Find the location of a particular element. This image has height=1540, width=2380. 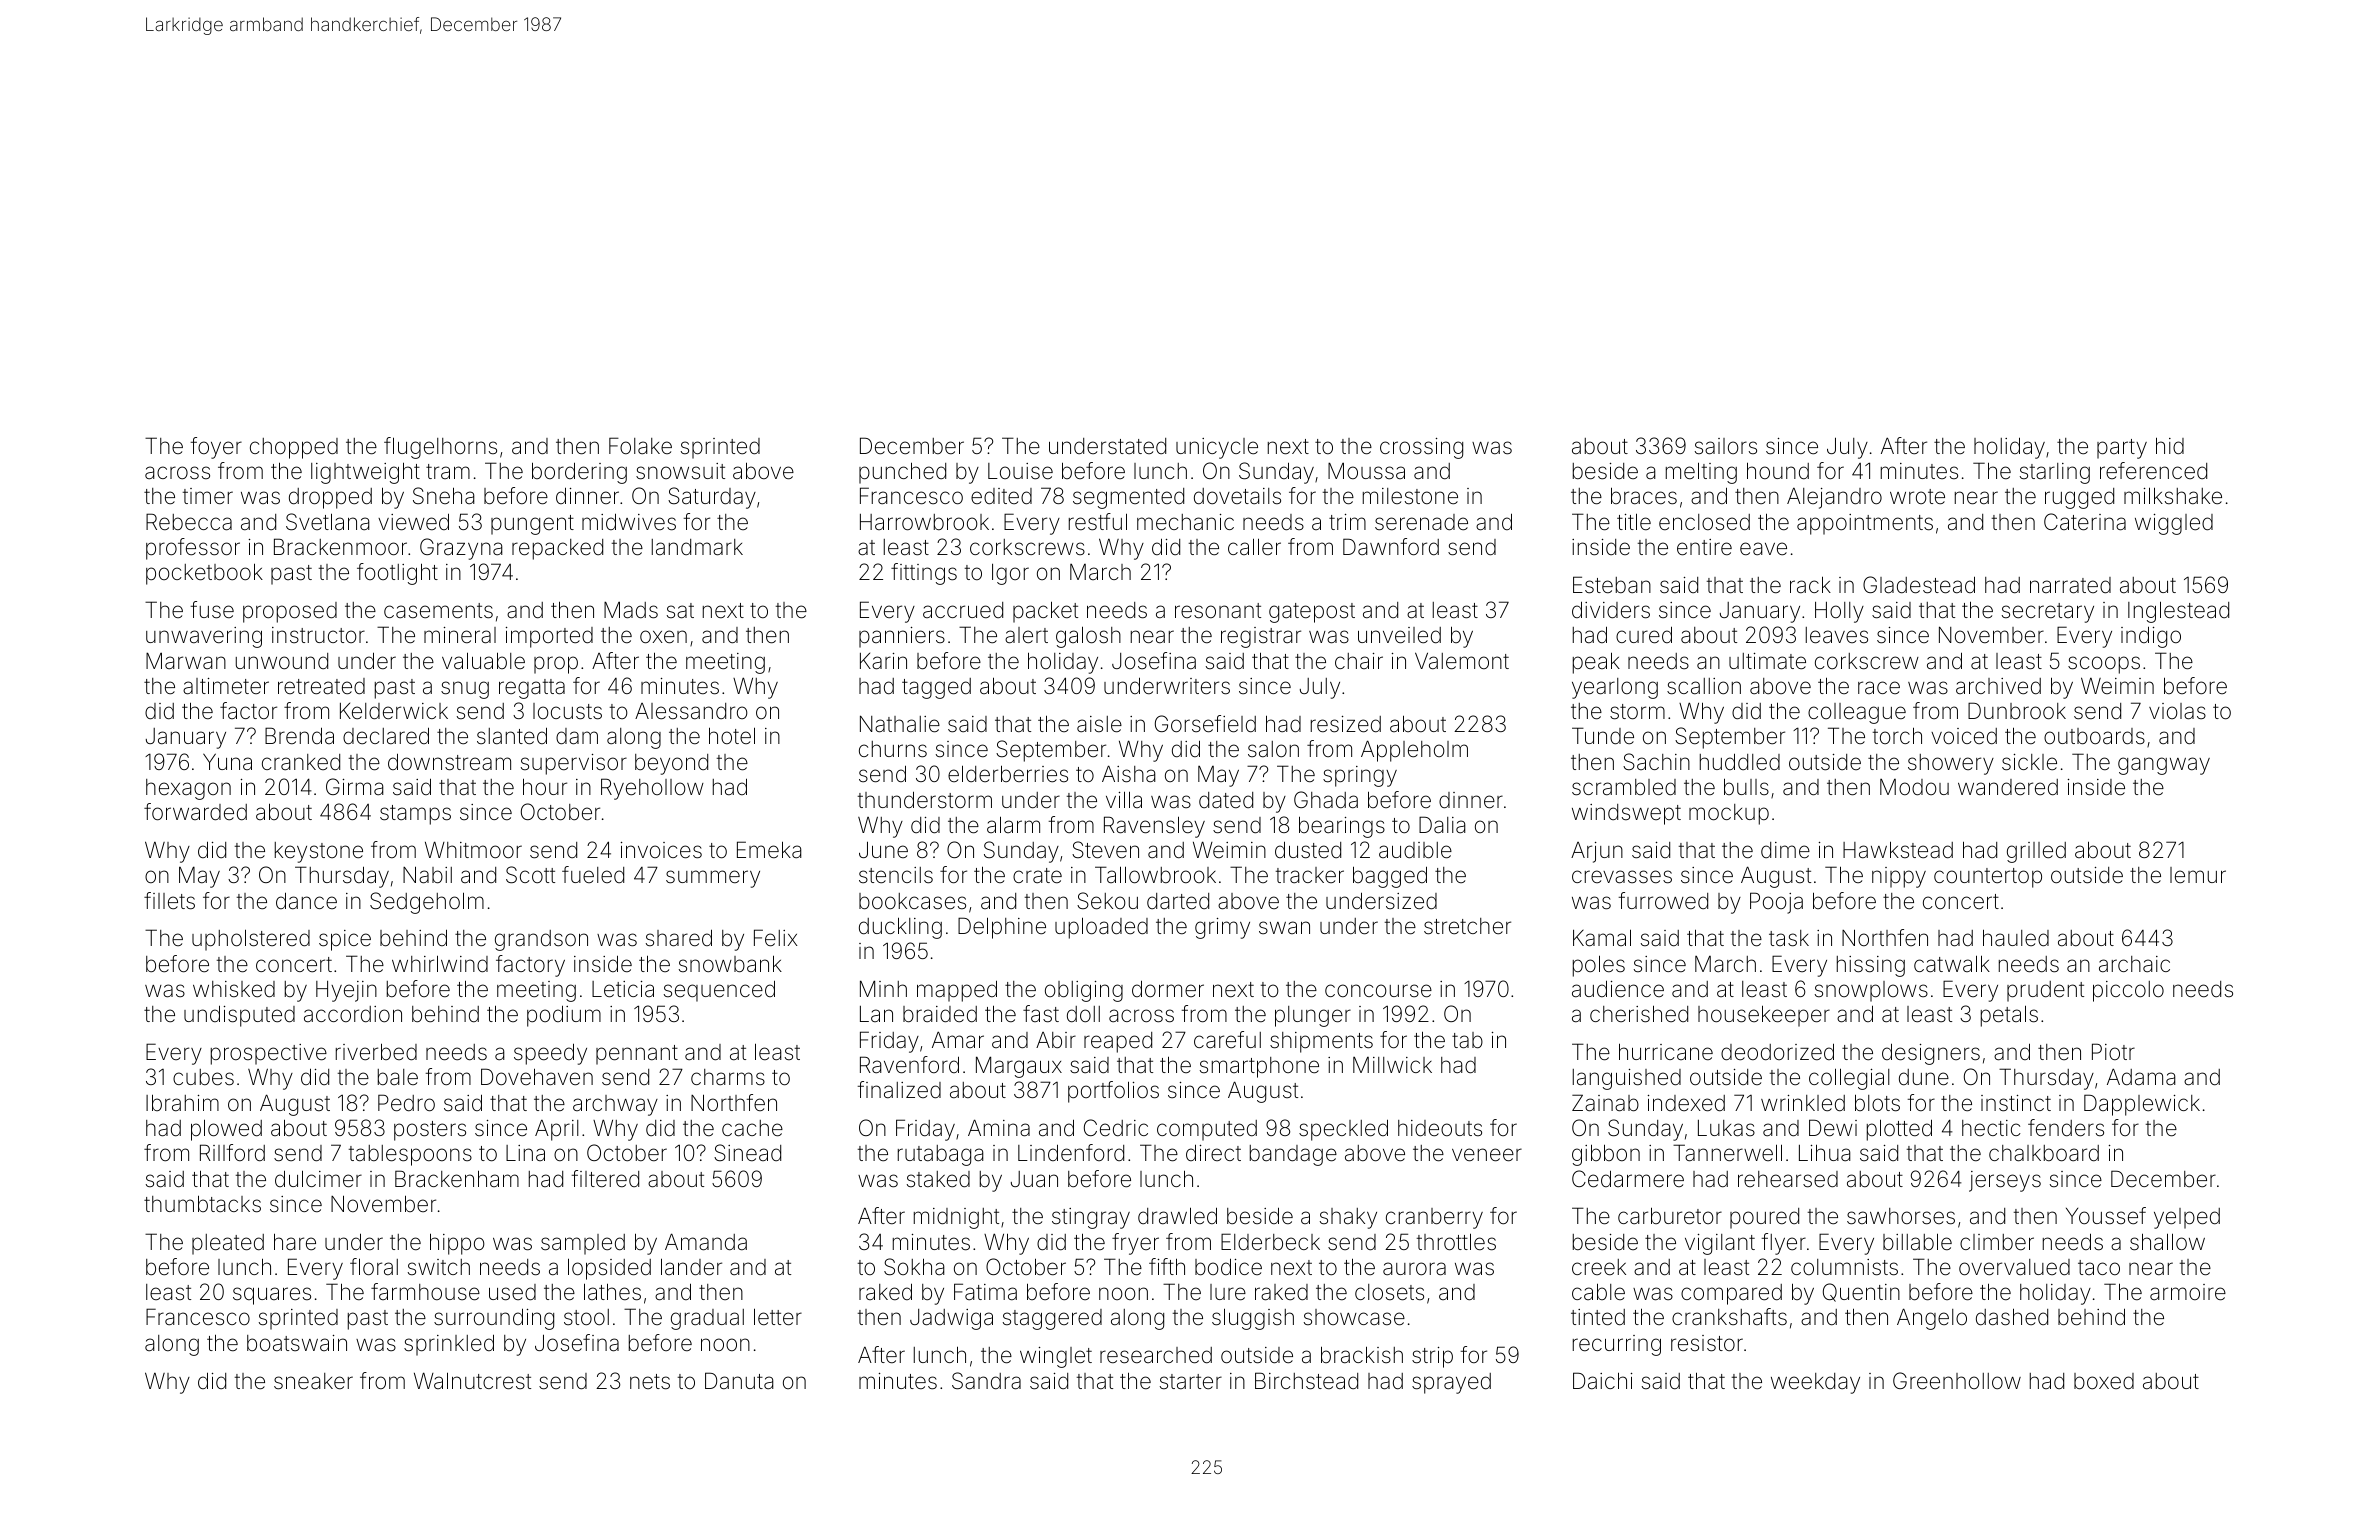

cubes is located at coordinates (203, 1077).
